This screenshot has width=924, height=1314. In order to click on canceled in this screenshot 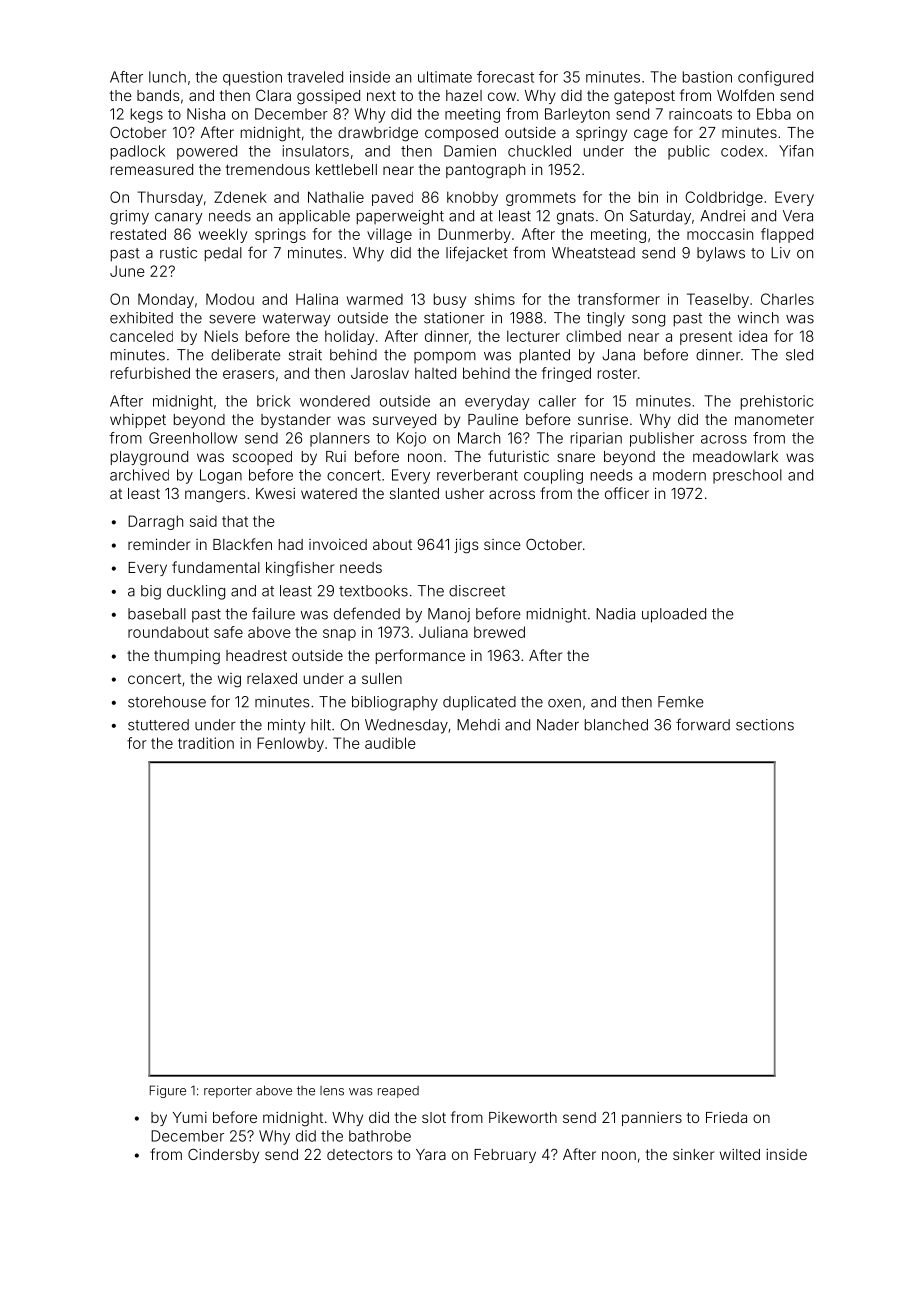, I will do `click(141, 336)`.
